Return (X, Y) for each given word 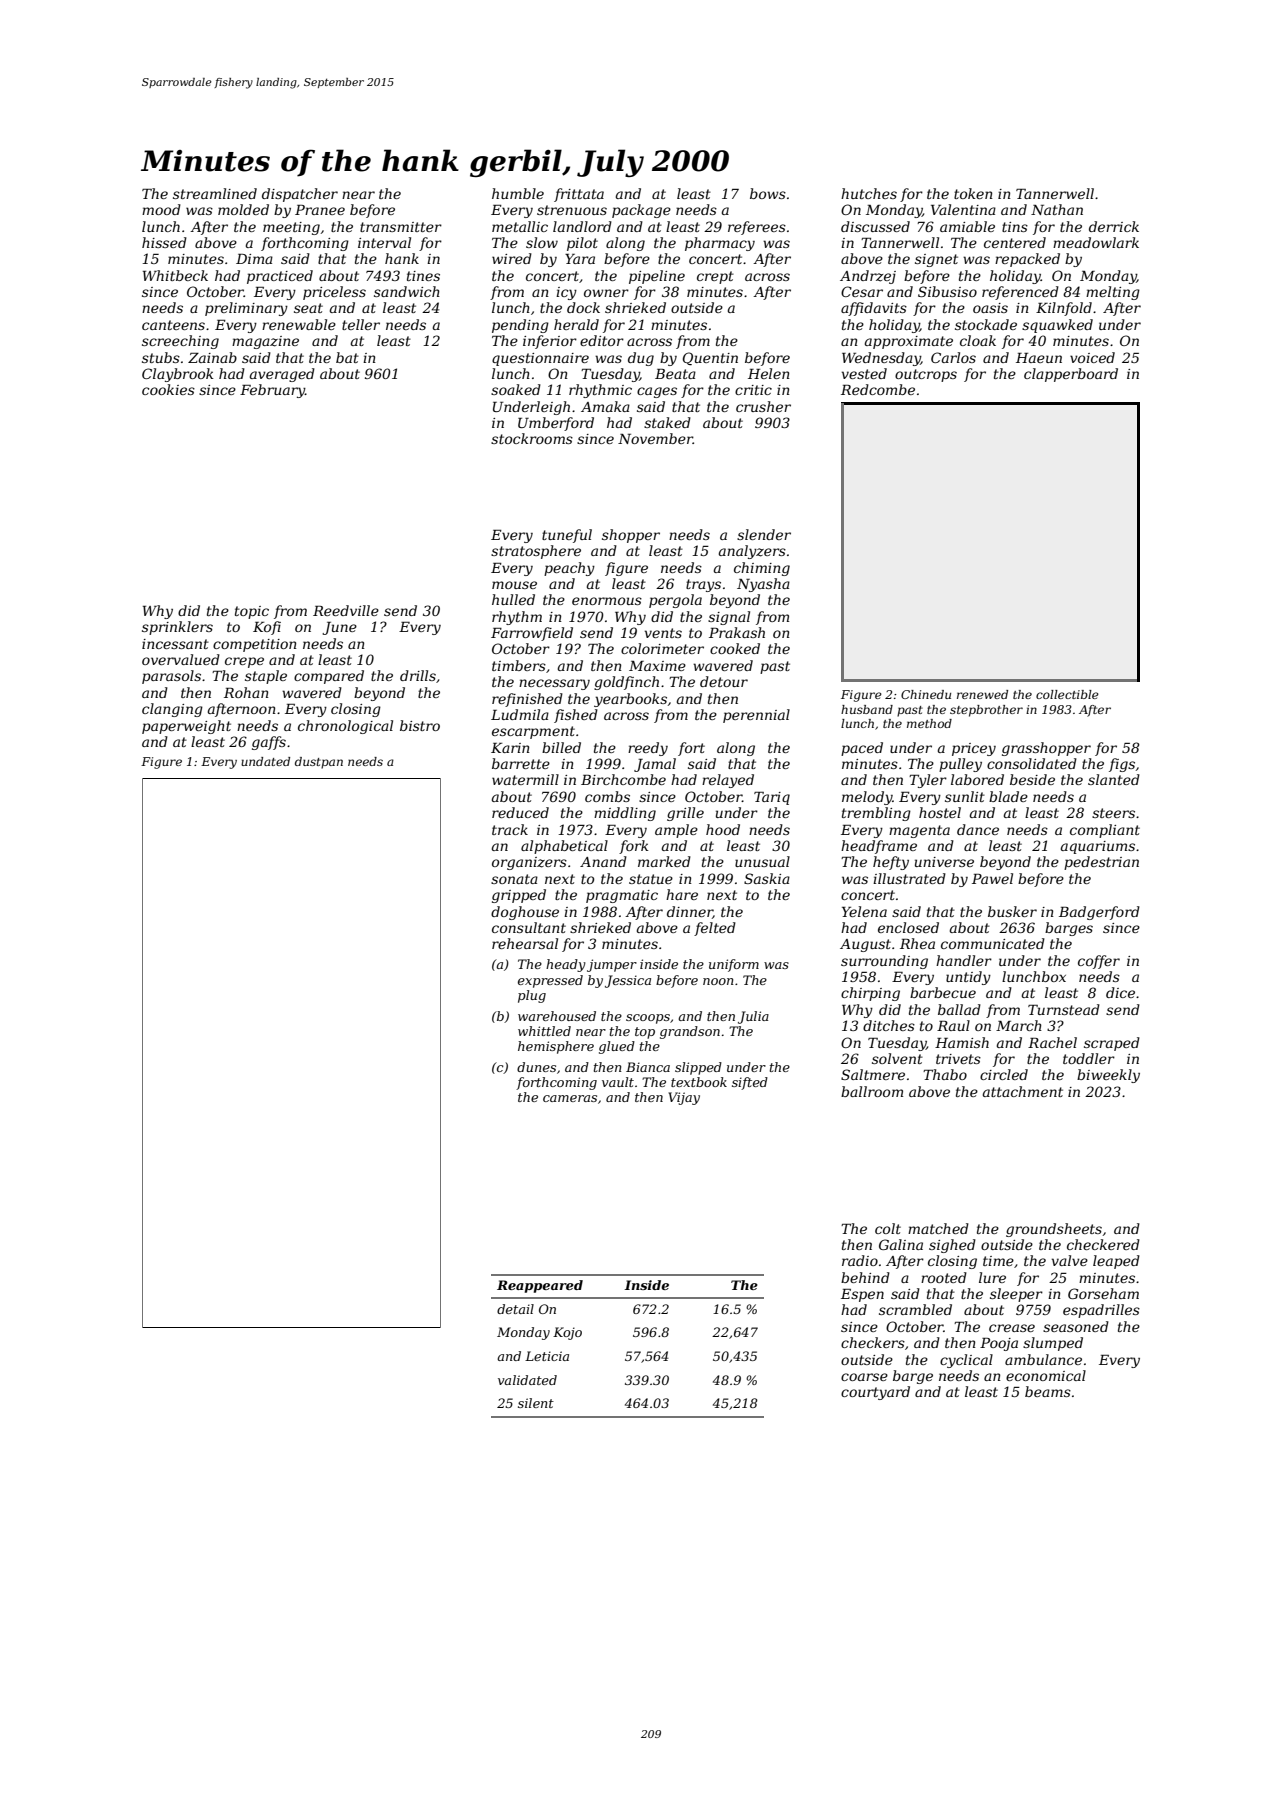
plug (532, 996)
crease (1012, 1328)
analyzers (752, 552)
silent (536, 1403)
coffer (1099, 962)
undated (265, 761)
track (510, 829)
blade (1008, 796)
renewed (982, 694)
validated (527, 1380)
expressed (550, 981)
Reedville (346, 610)
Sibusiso (947, 291)
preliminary (246, 309)
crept (715, 277)
